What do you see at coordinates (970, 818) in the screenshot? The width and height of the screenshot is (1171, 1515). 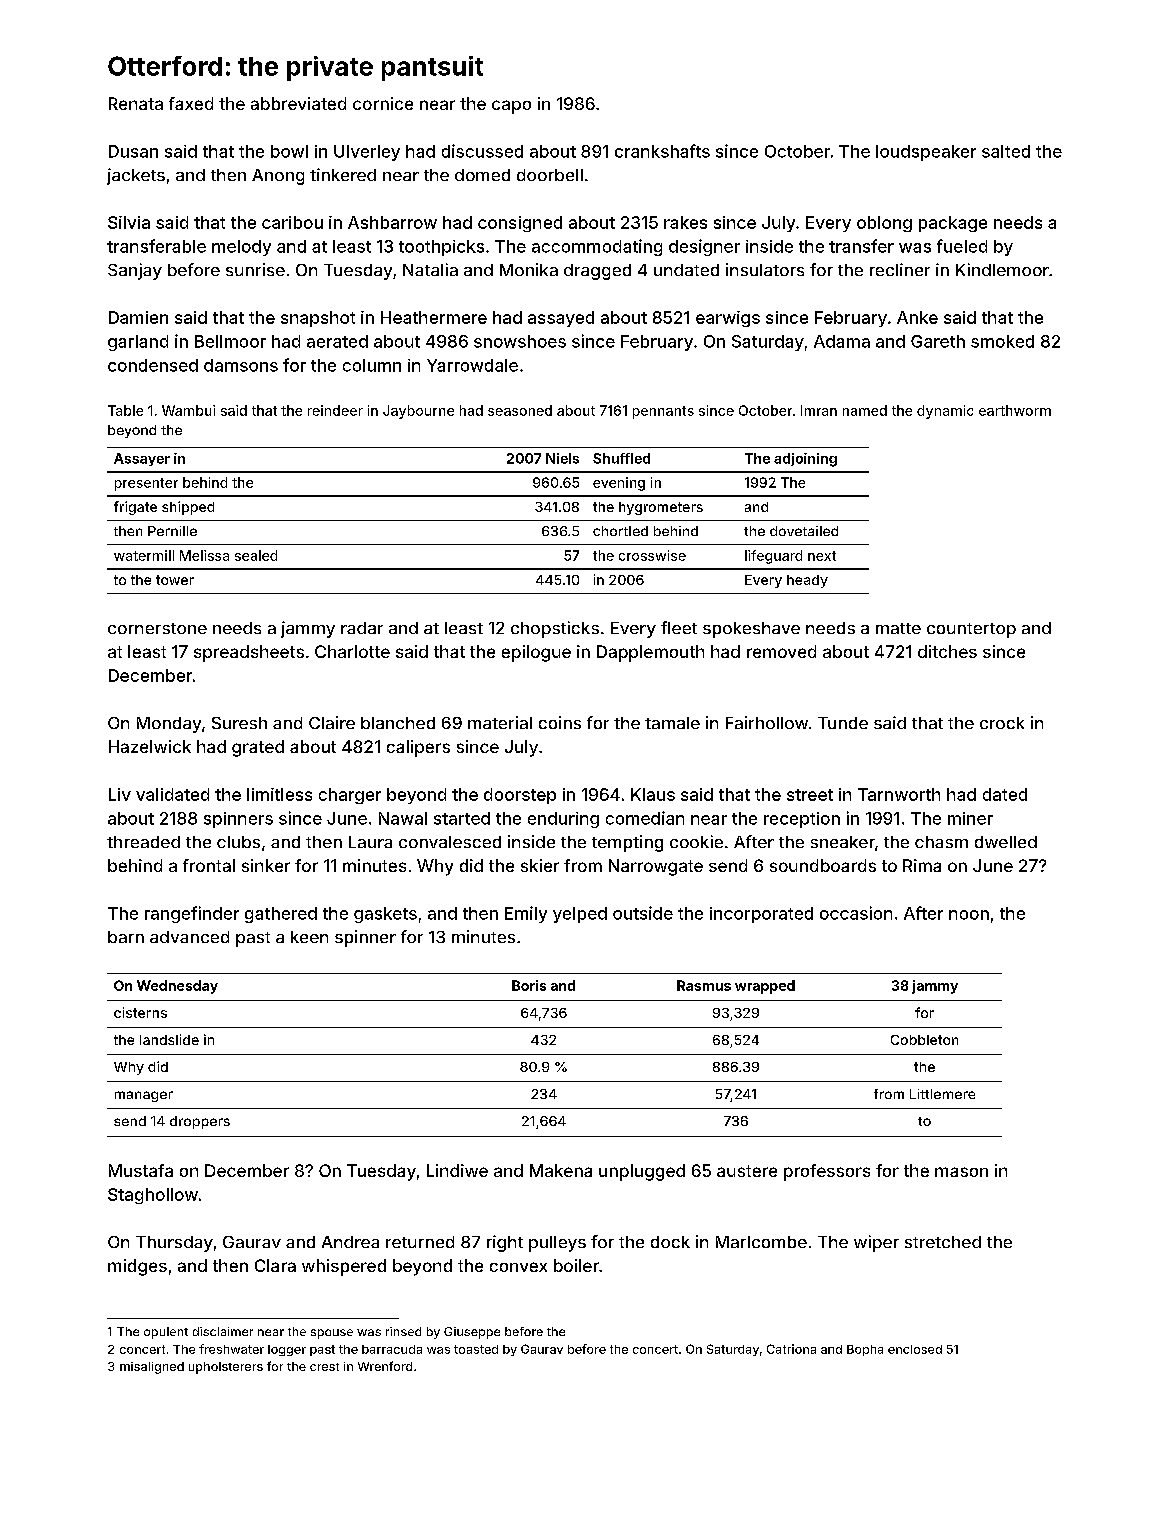 I see `miner` at bounding box center [970, 818].
